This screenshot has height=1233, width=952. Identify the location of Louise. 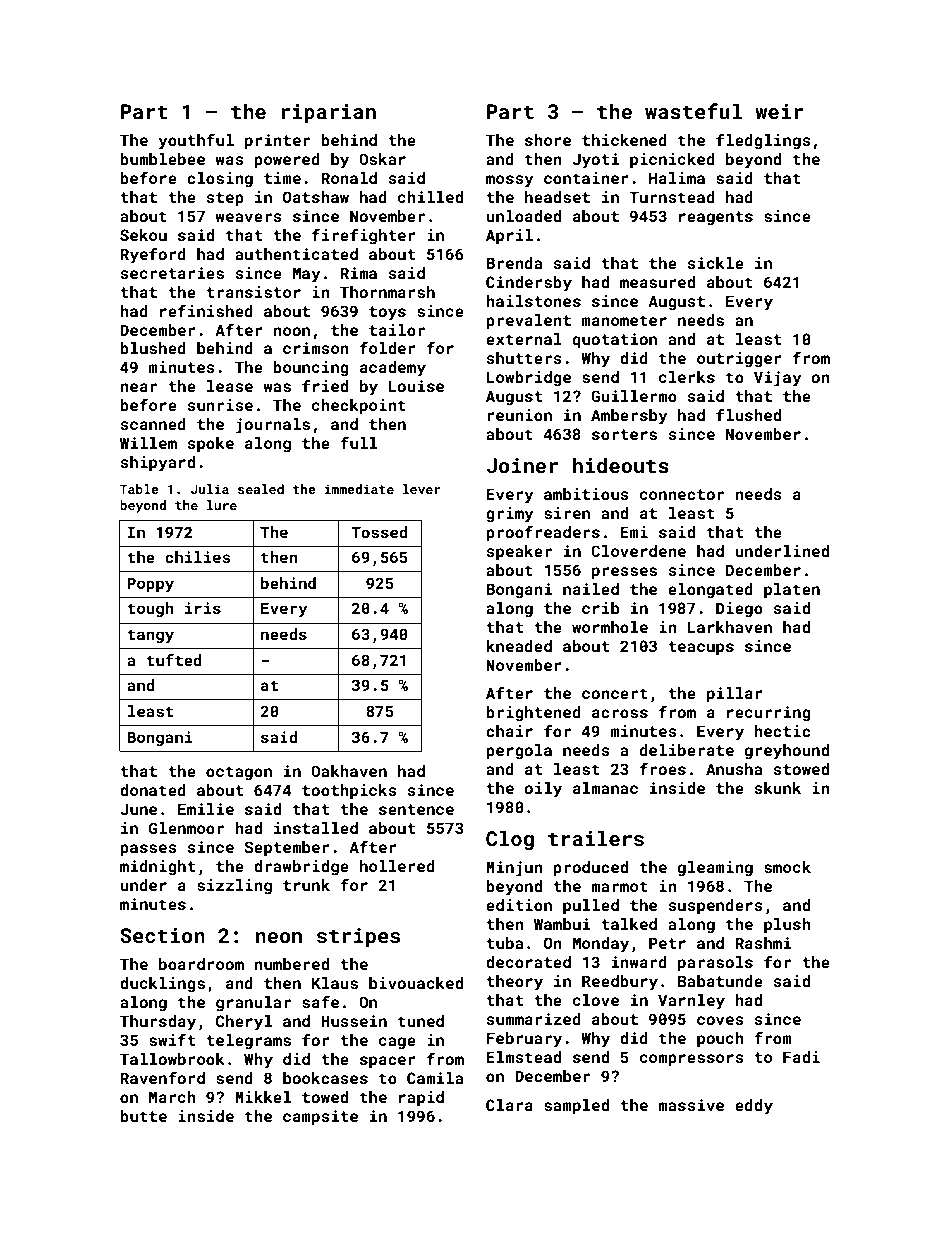
(416, 386).
